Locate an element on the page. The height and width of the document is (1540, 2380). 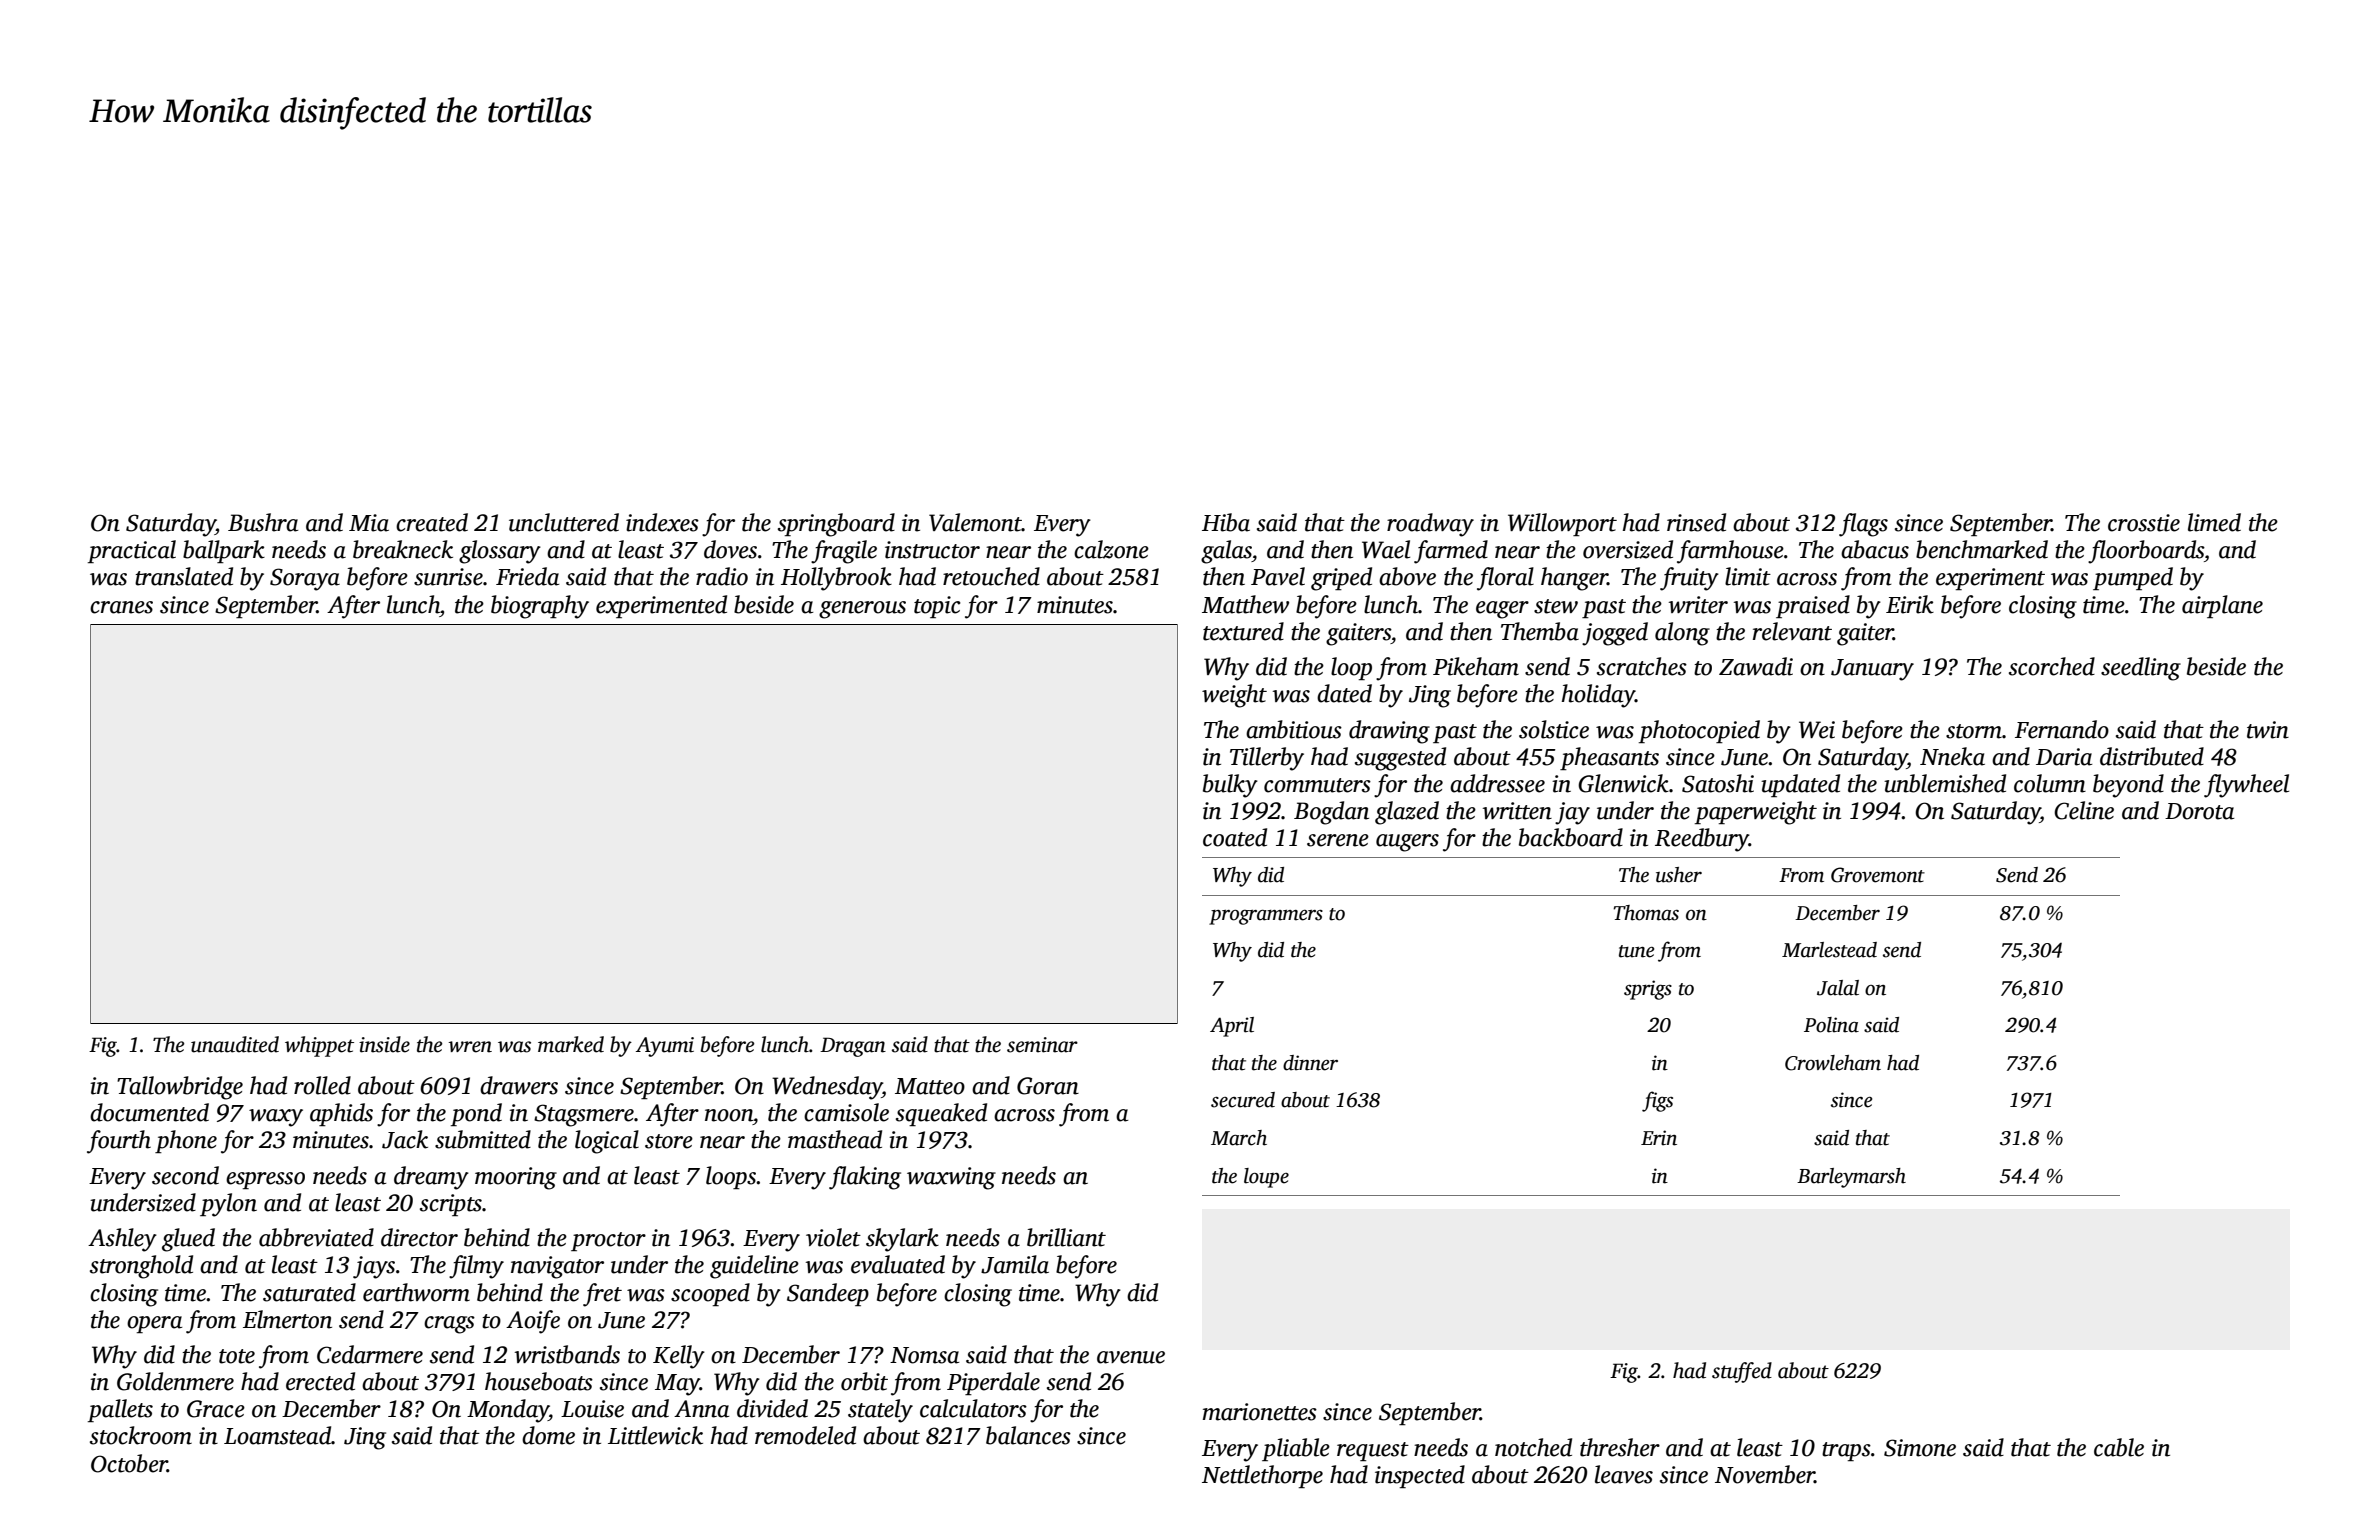
textured is located at coordinates (1243, 631).
